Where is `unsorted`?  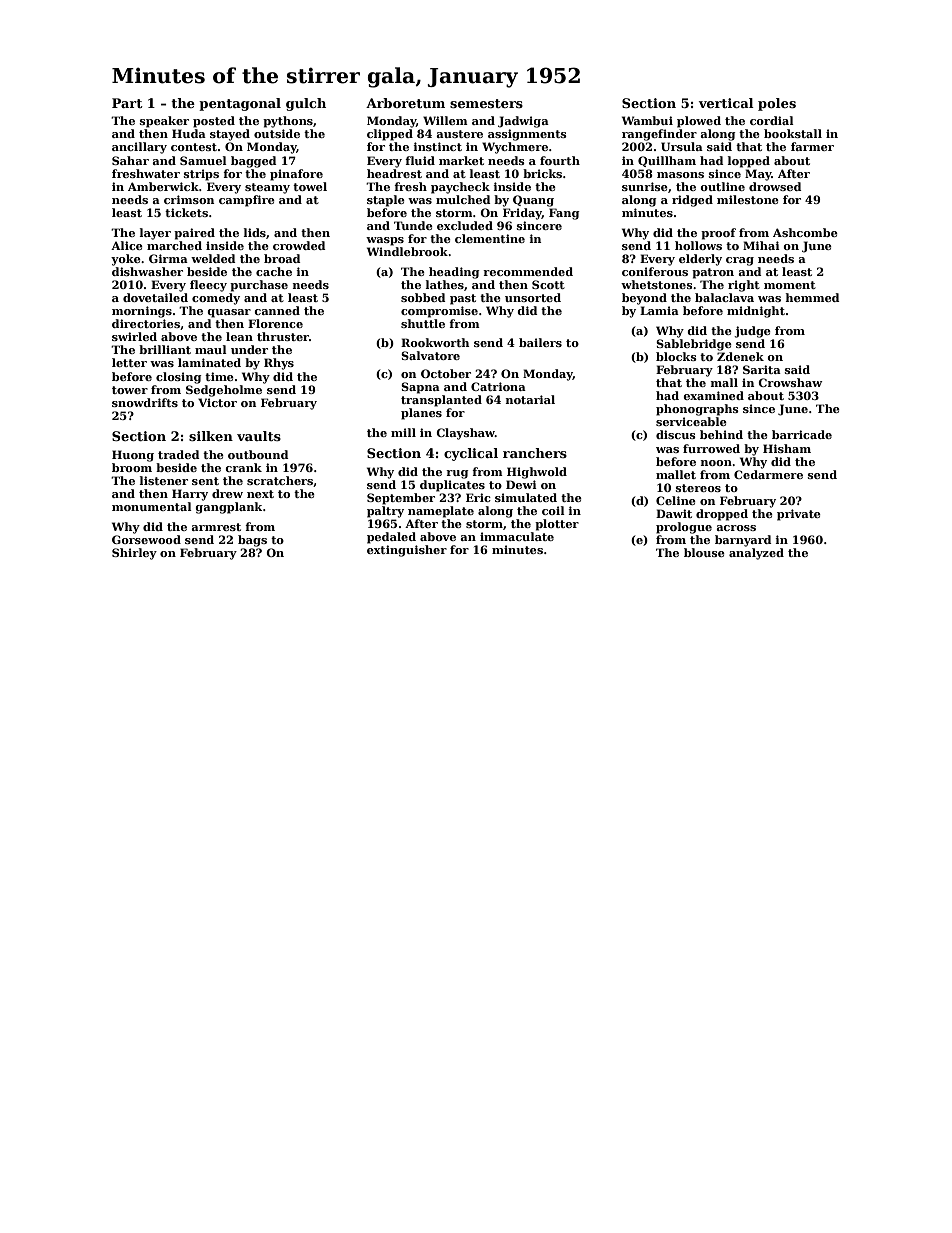
unsorted is located at coordinates (533, 297).
